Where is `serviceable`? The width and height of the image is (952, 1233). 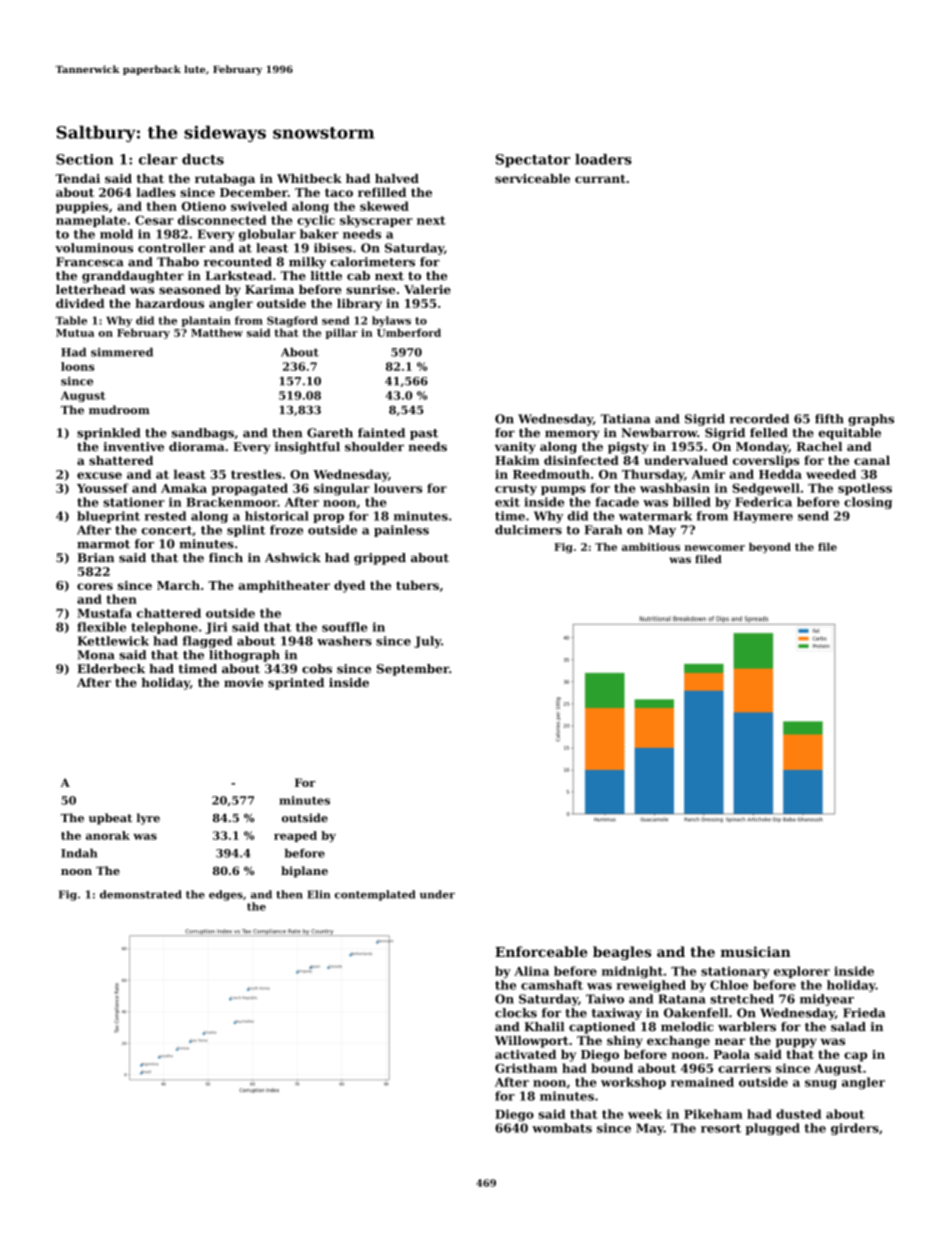
serviceable is located at coordinates (532, 178).
